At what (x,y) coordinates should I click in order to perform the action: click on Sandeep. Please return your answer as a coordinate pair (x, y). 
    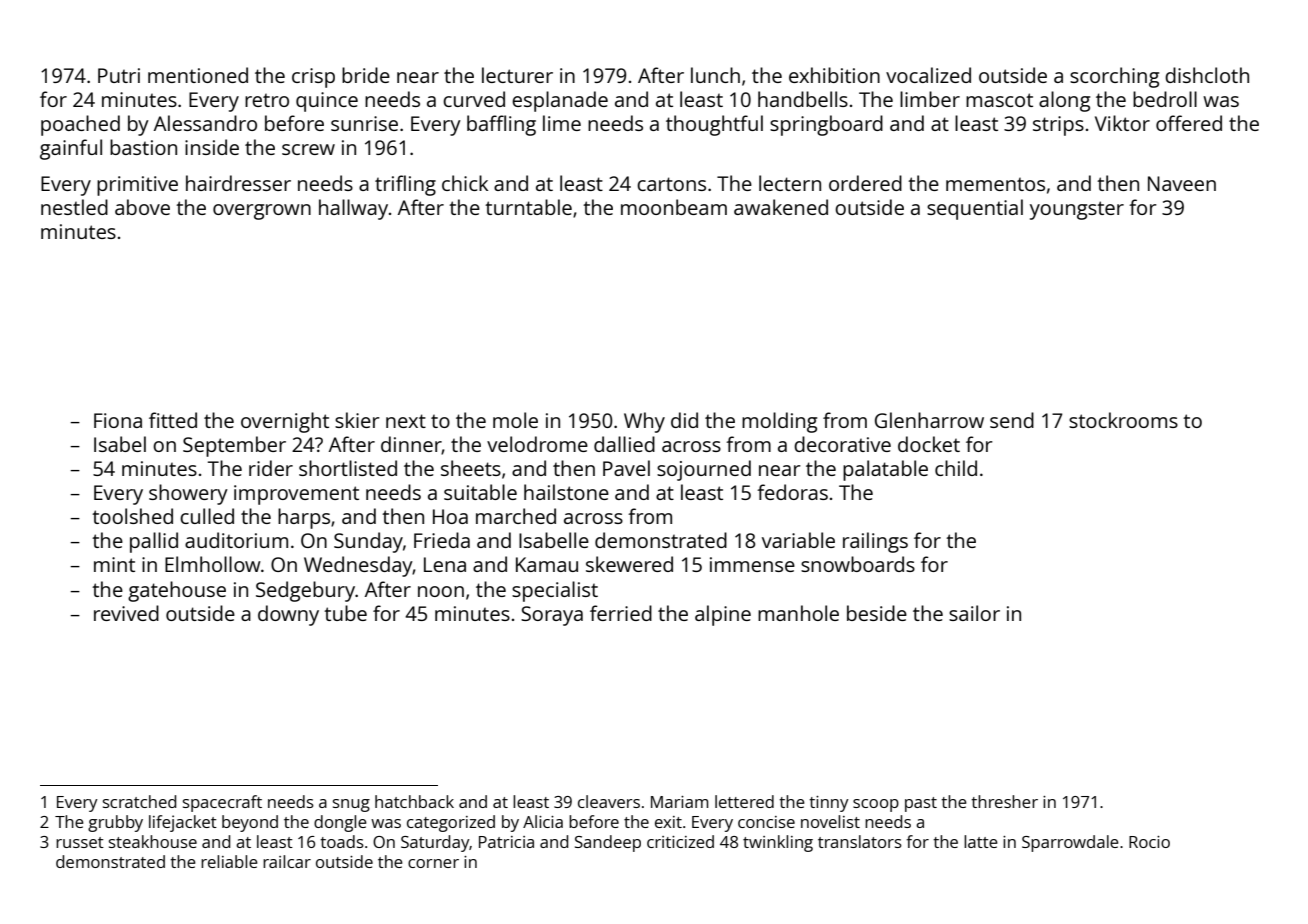
    Looking at the image, I should click on (608, 843).
